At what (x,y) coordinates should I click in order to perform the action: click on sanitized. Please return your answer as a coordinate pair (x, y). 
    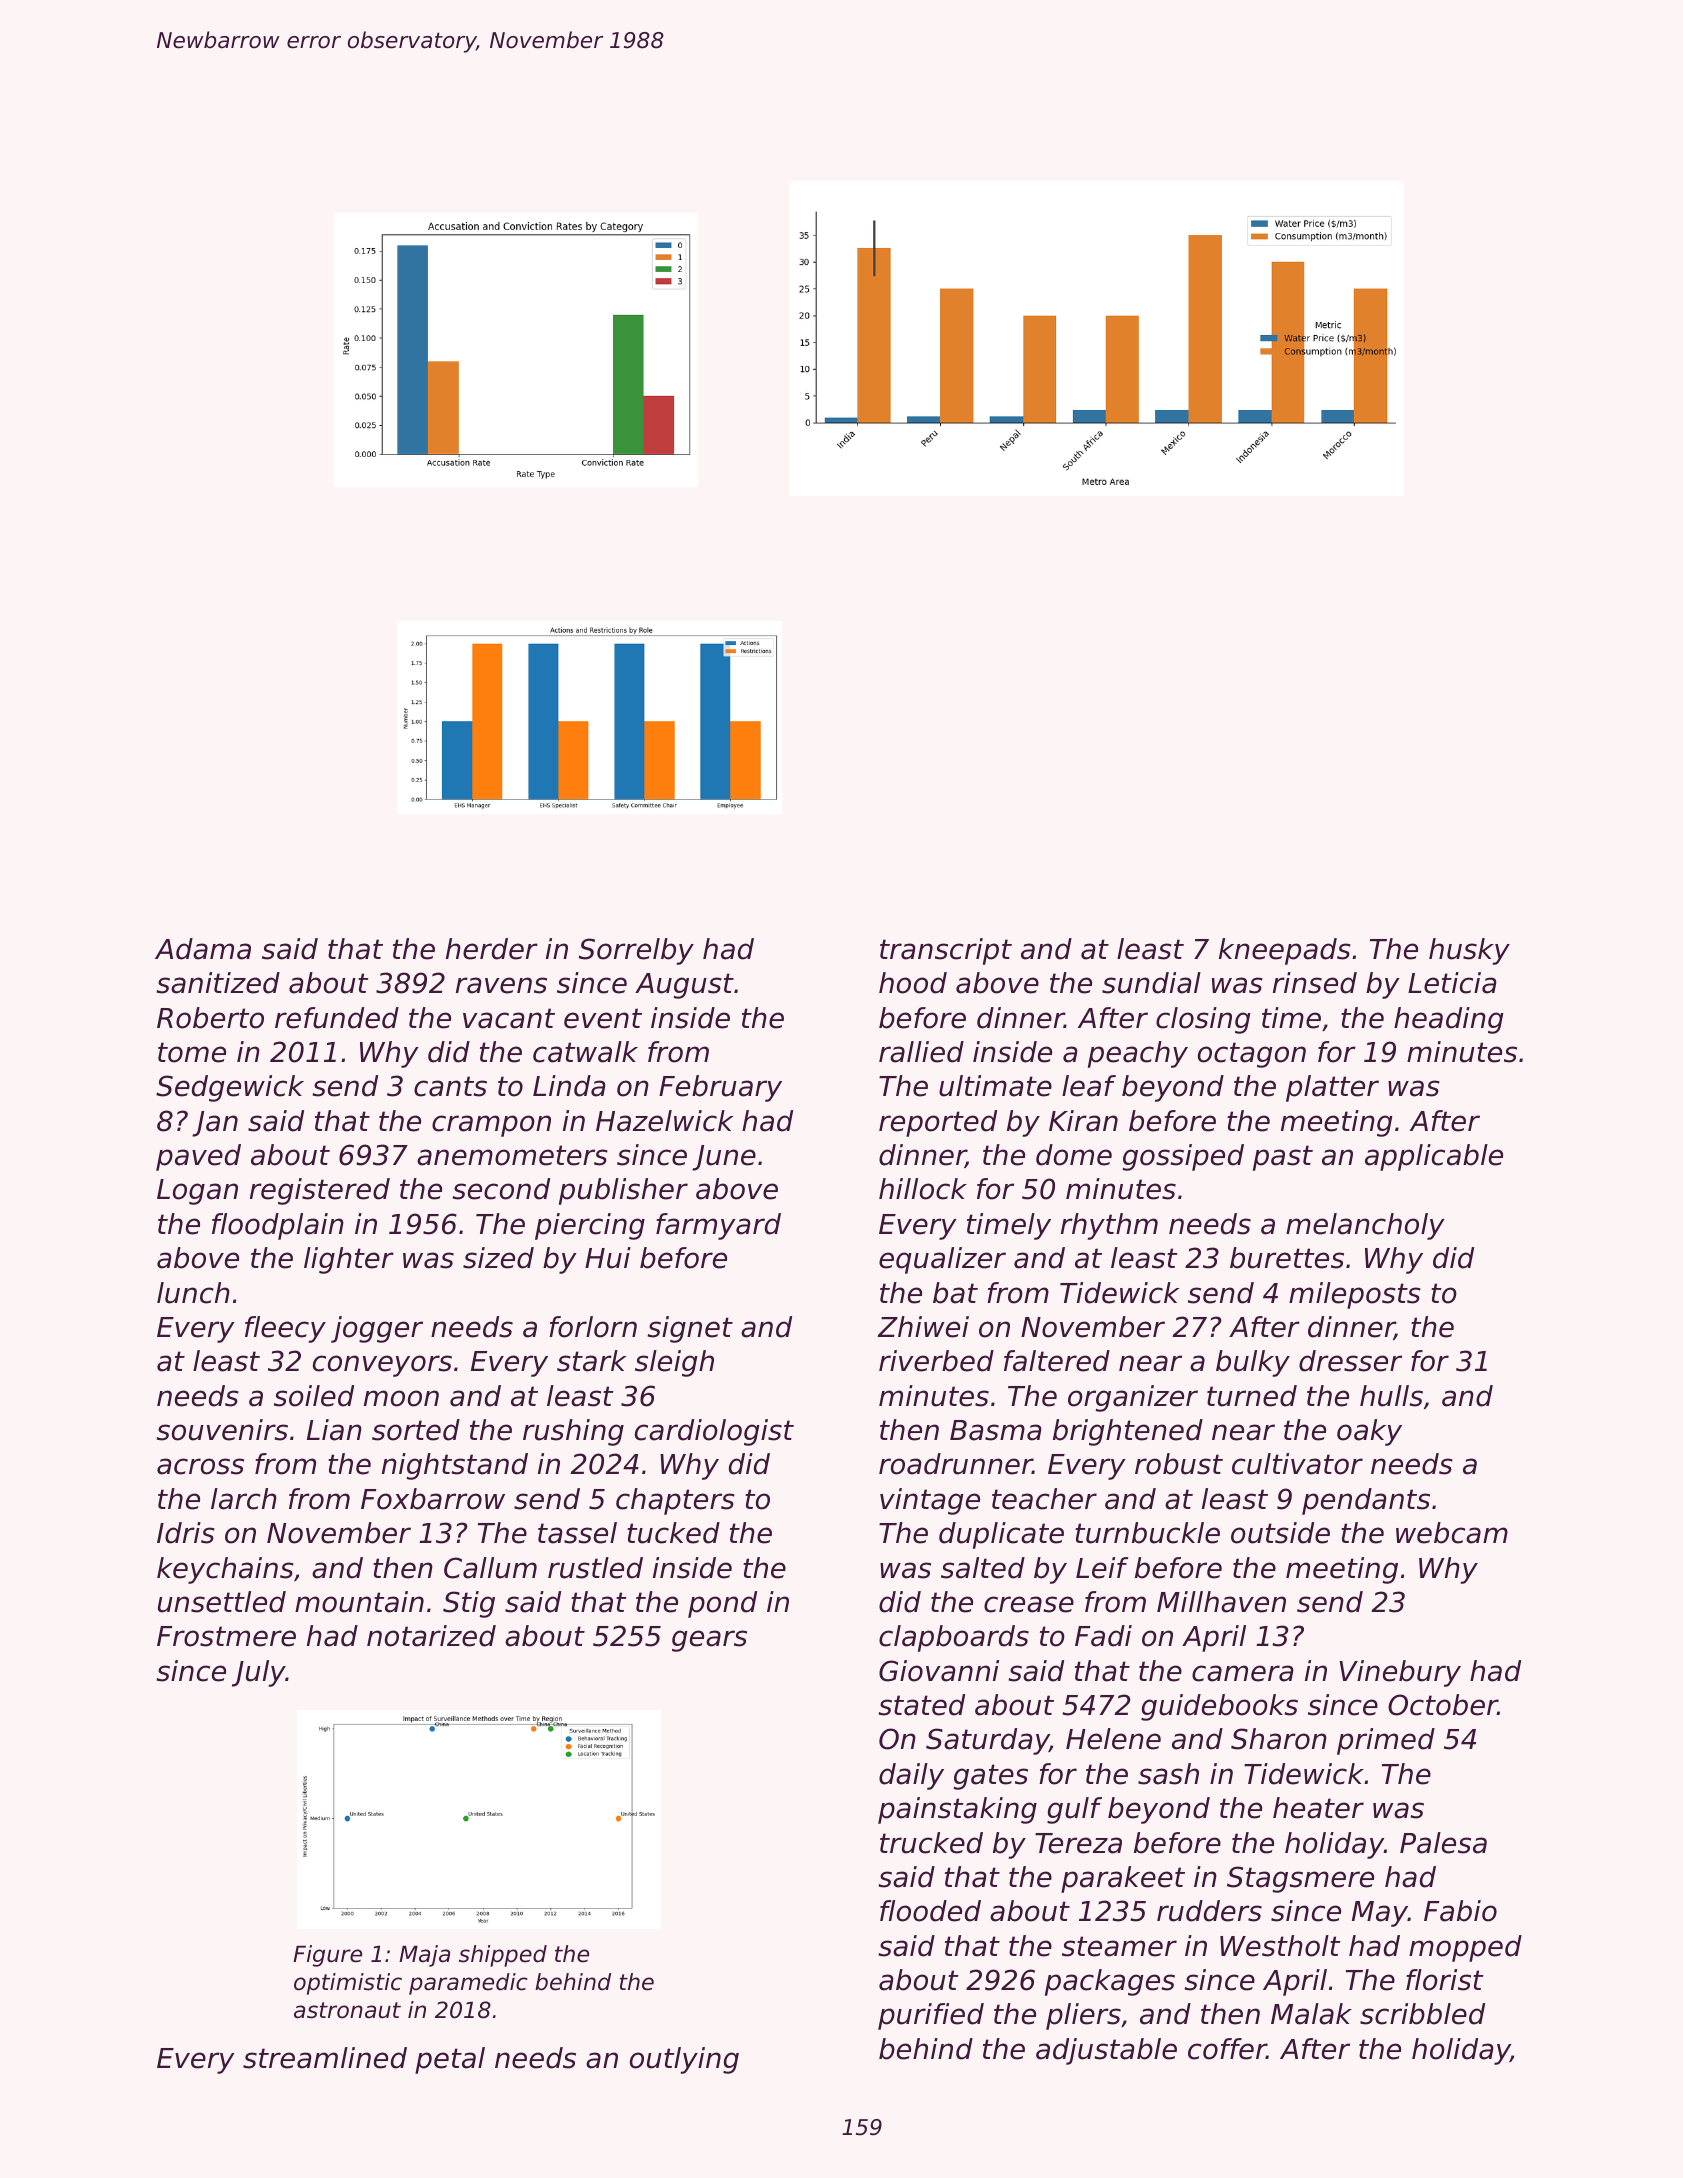
    Looking at the image, I should click on (218, 983).
